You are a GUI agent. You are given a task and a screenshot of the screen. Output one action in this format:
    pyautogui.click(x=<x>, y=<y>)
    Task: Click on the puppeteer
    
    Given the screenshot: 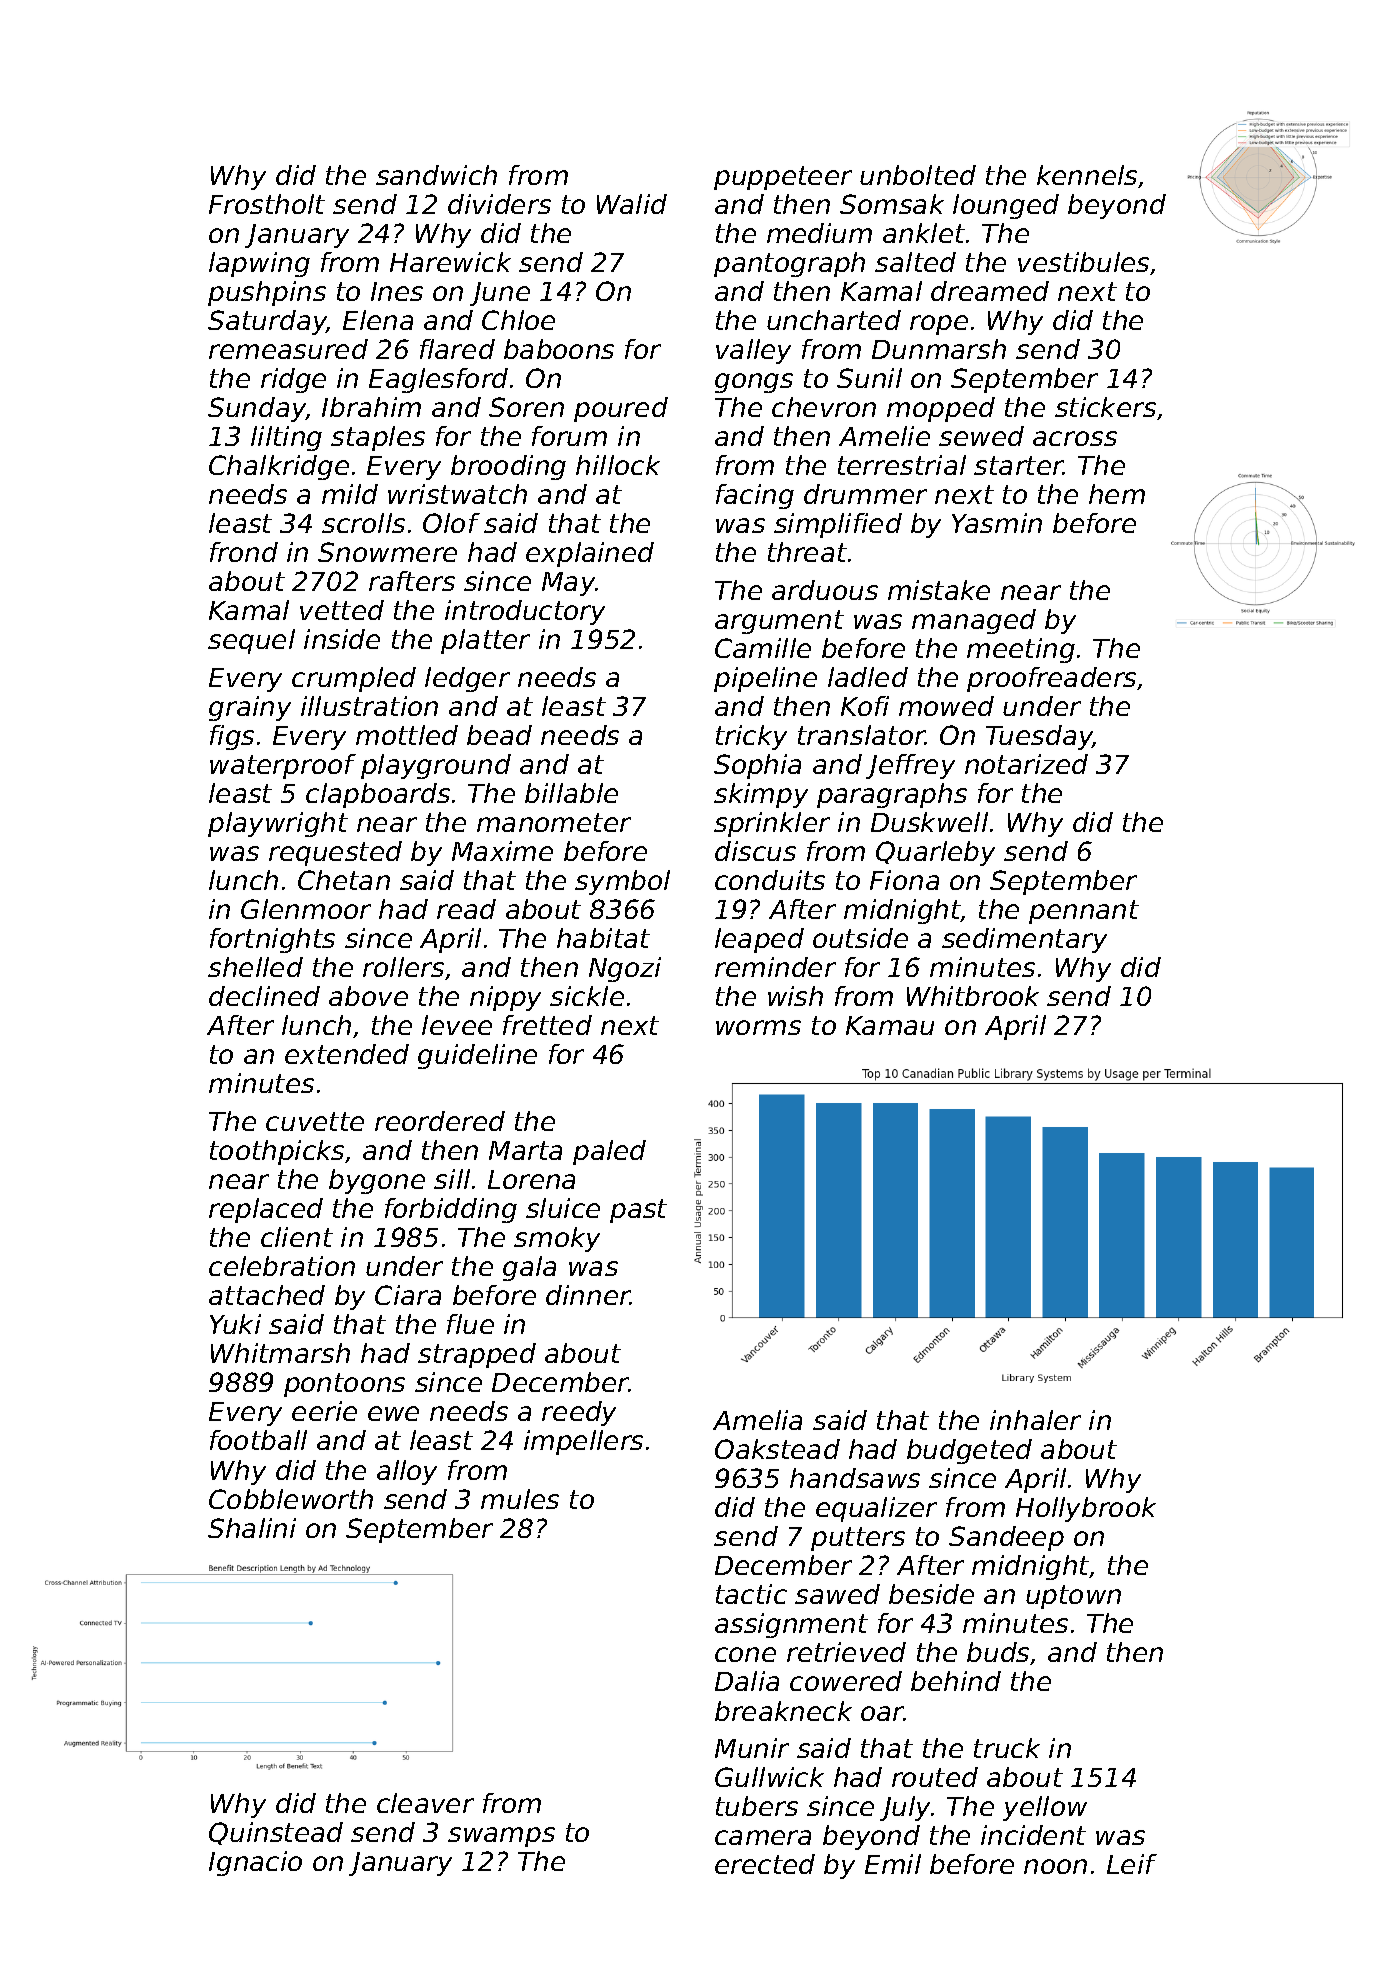 What is the action you would take?
    pyautogui.click(x=783, y=178)
